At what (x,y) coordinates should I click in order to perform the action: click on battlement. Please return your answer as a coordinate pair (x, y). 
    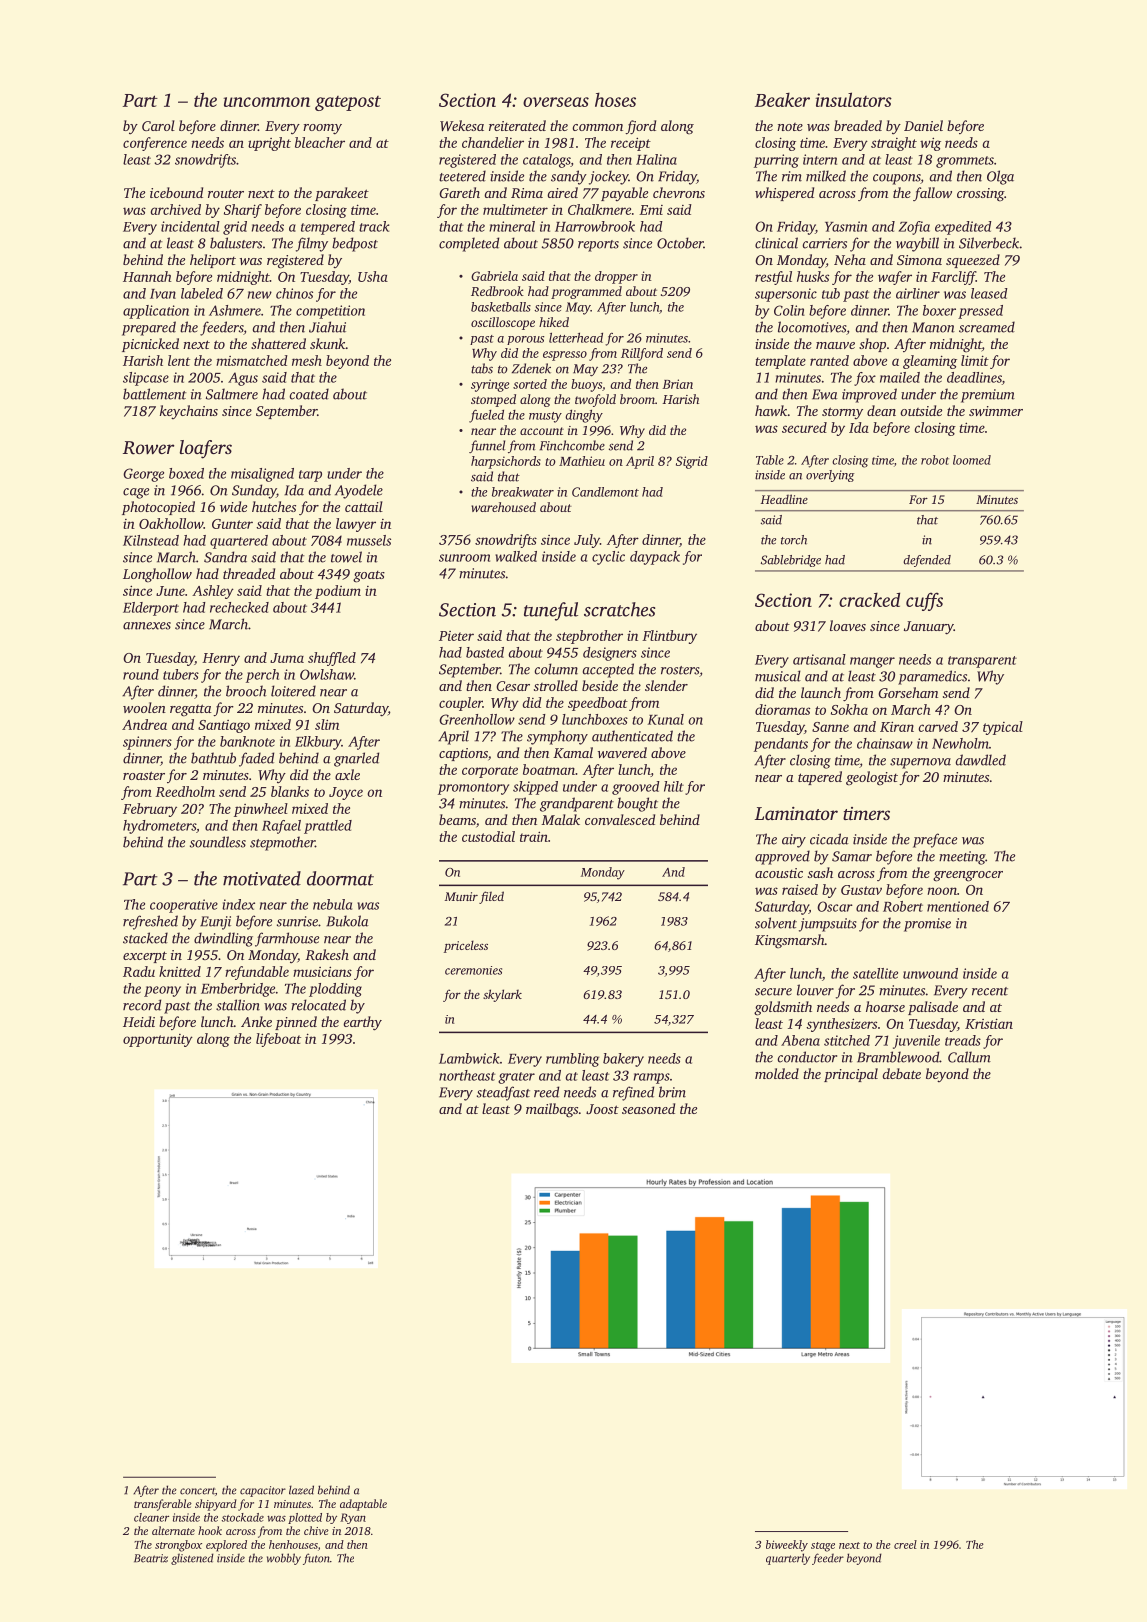
    Looking at the image, I should click on (155, 394).
